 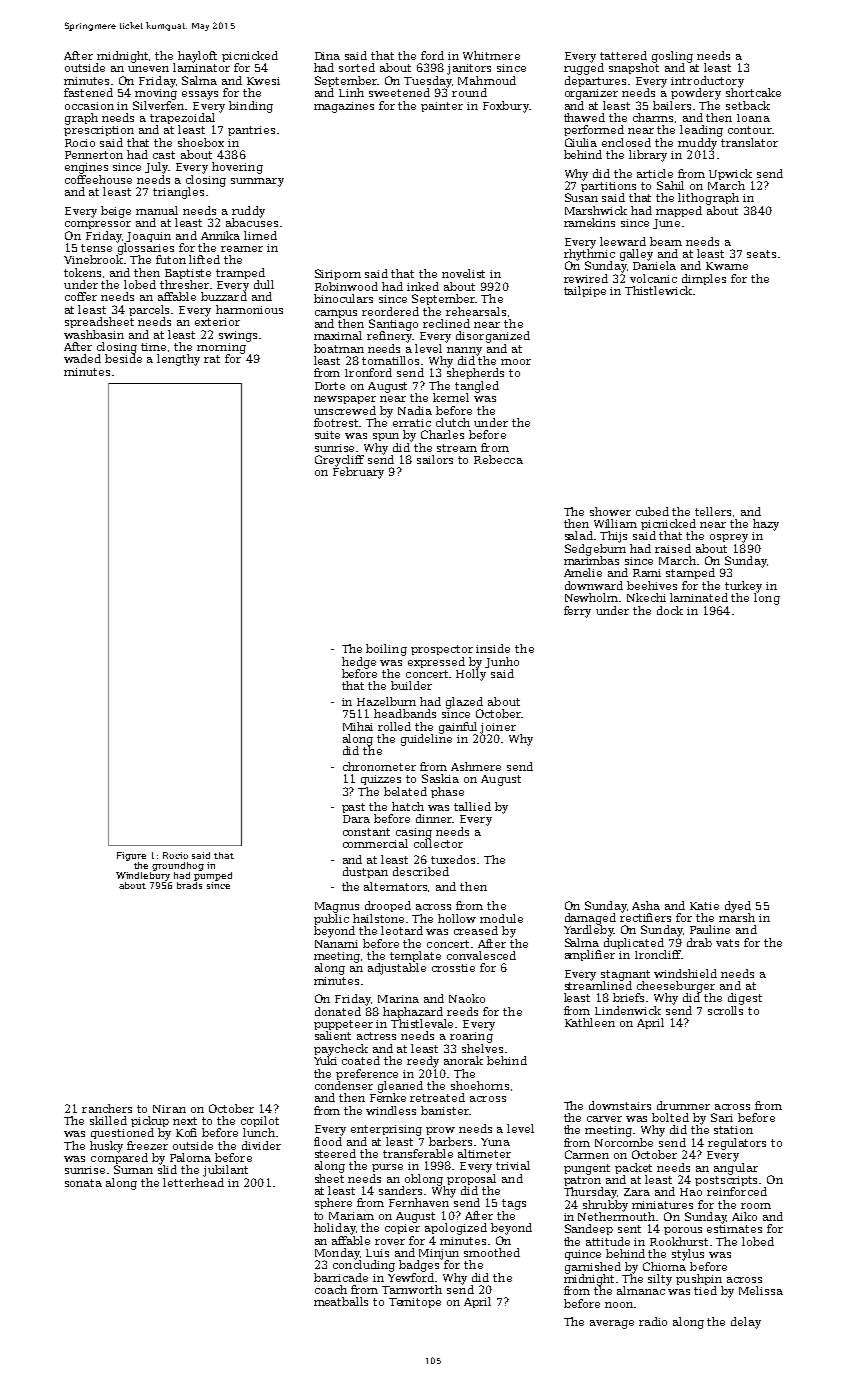 I want to click on gosling, so click(x=672, y=57).
